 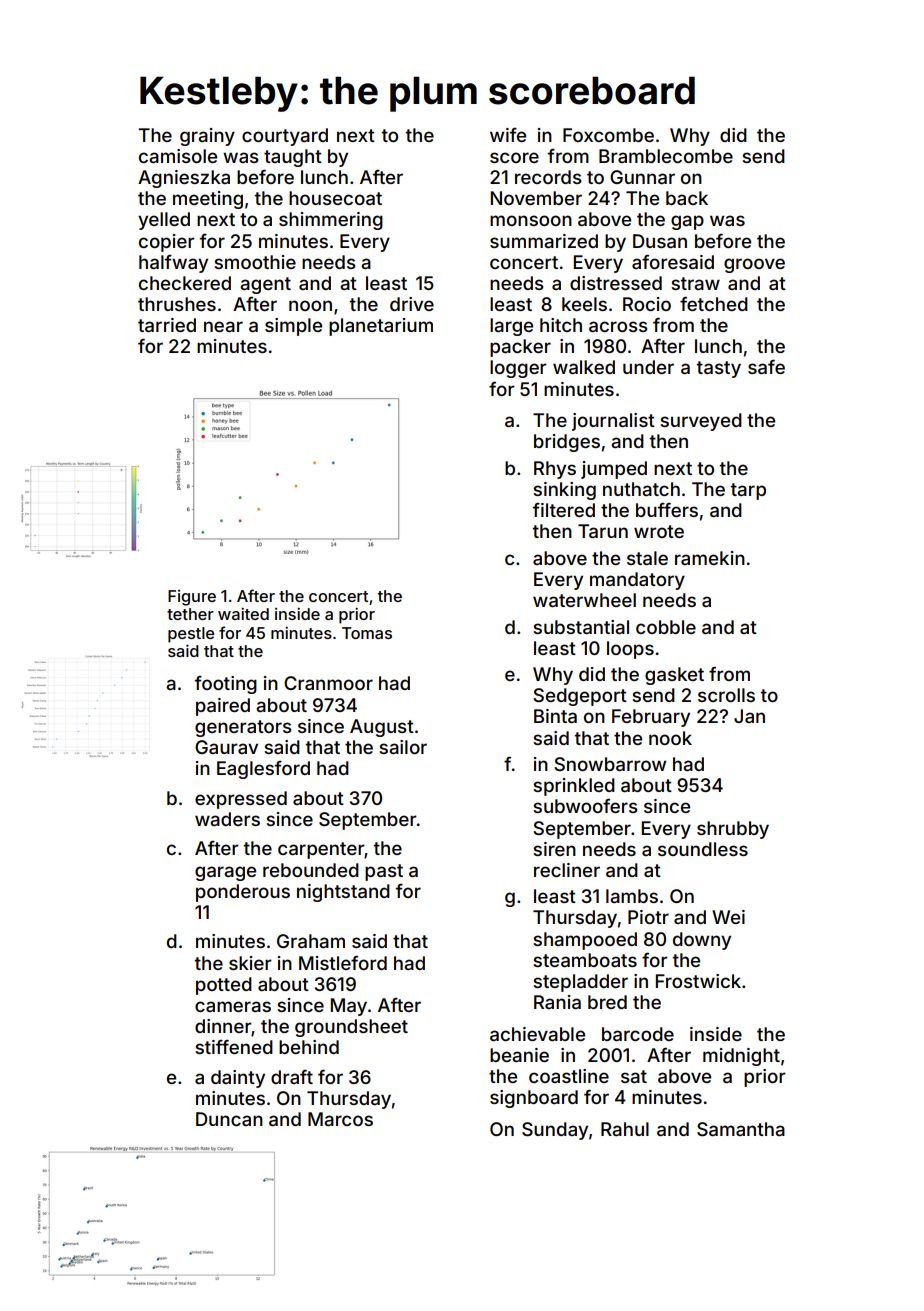 I want to click on Foxcombe, so click(x=608, y=135).
